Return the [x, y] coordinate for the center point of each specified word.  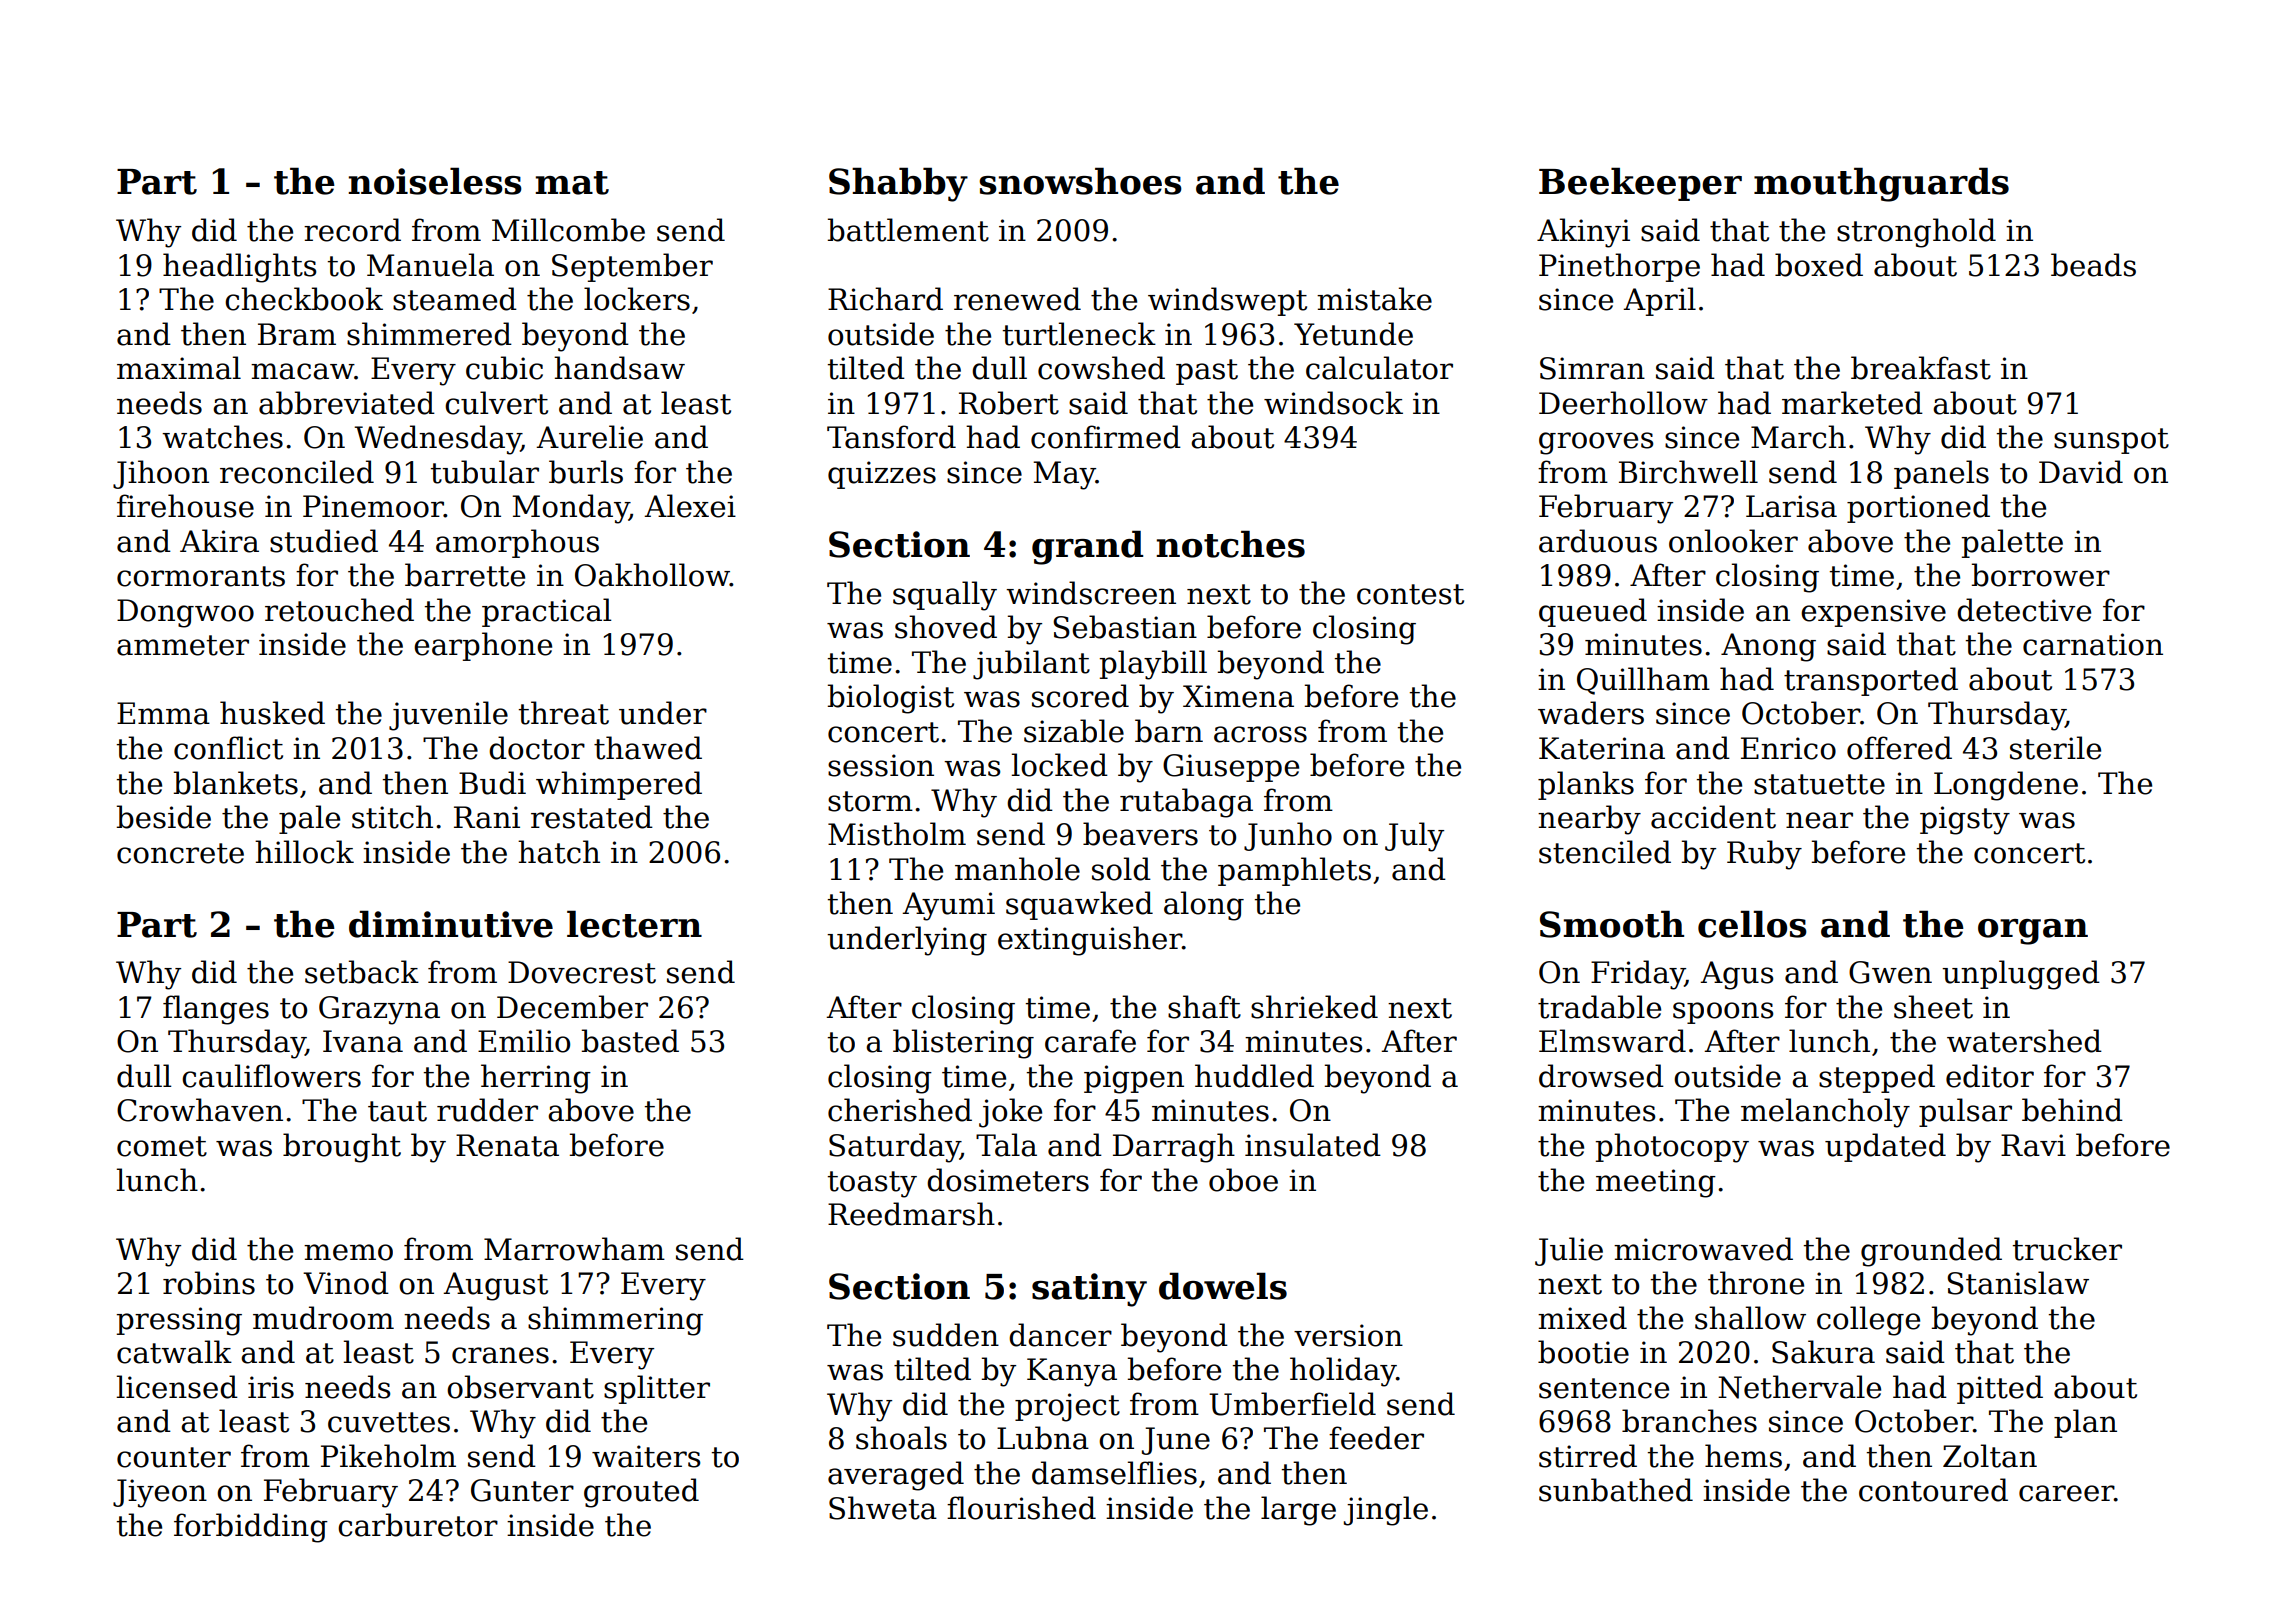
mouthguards [1881, 184]
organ [2033, 932]
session [881, 765]
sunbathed [1616, 1490]
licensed [177, 1387]
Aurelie [589, 437]
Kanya [1072, 1372]
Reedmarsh [911, 1214]
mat [572, 183]
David [2081, 472]
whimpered [619, 785]
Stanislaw [2018, 1283]
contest [1410, 594]
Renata [507, 1145]
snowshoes [1080, 181]
